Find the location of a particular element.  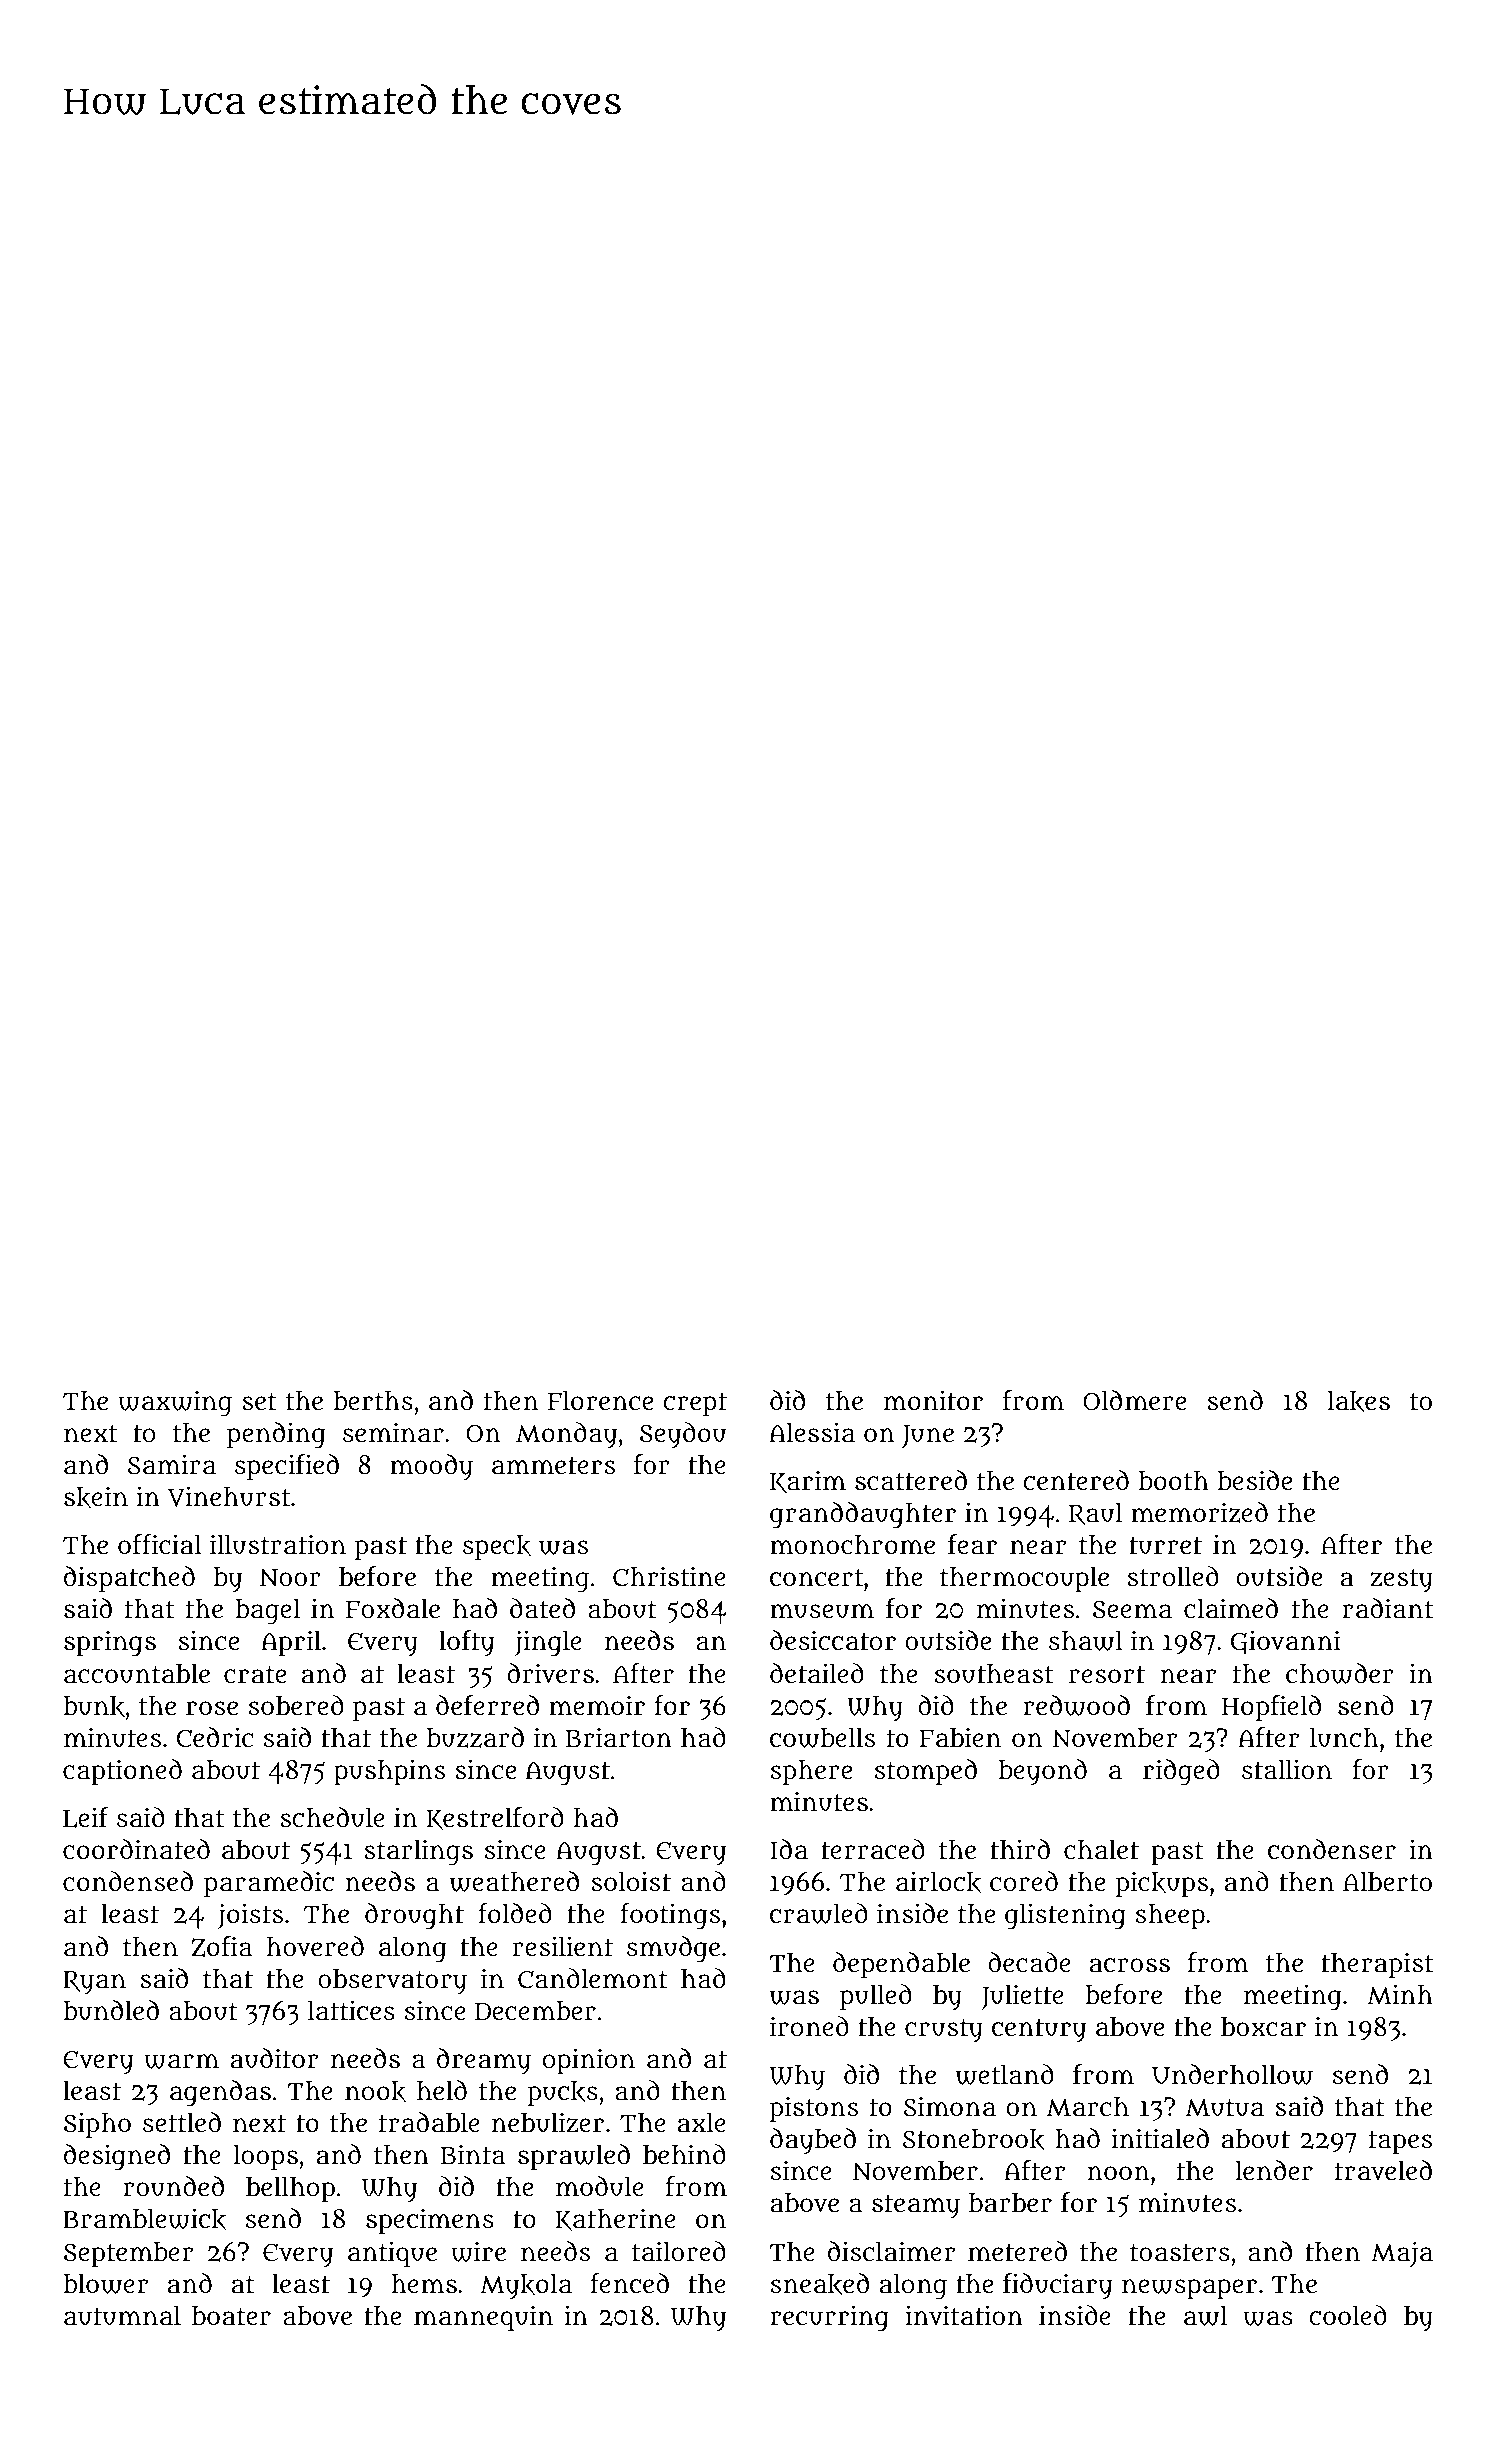

antique is located at coordinates (392, 2254).
